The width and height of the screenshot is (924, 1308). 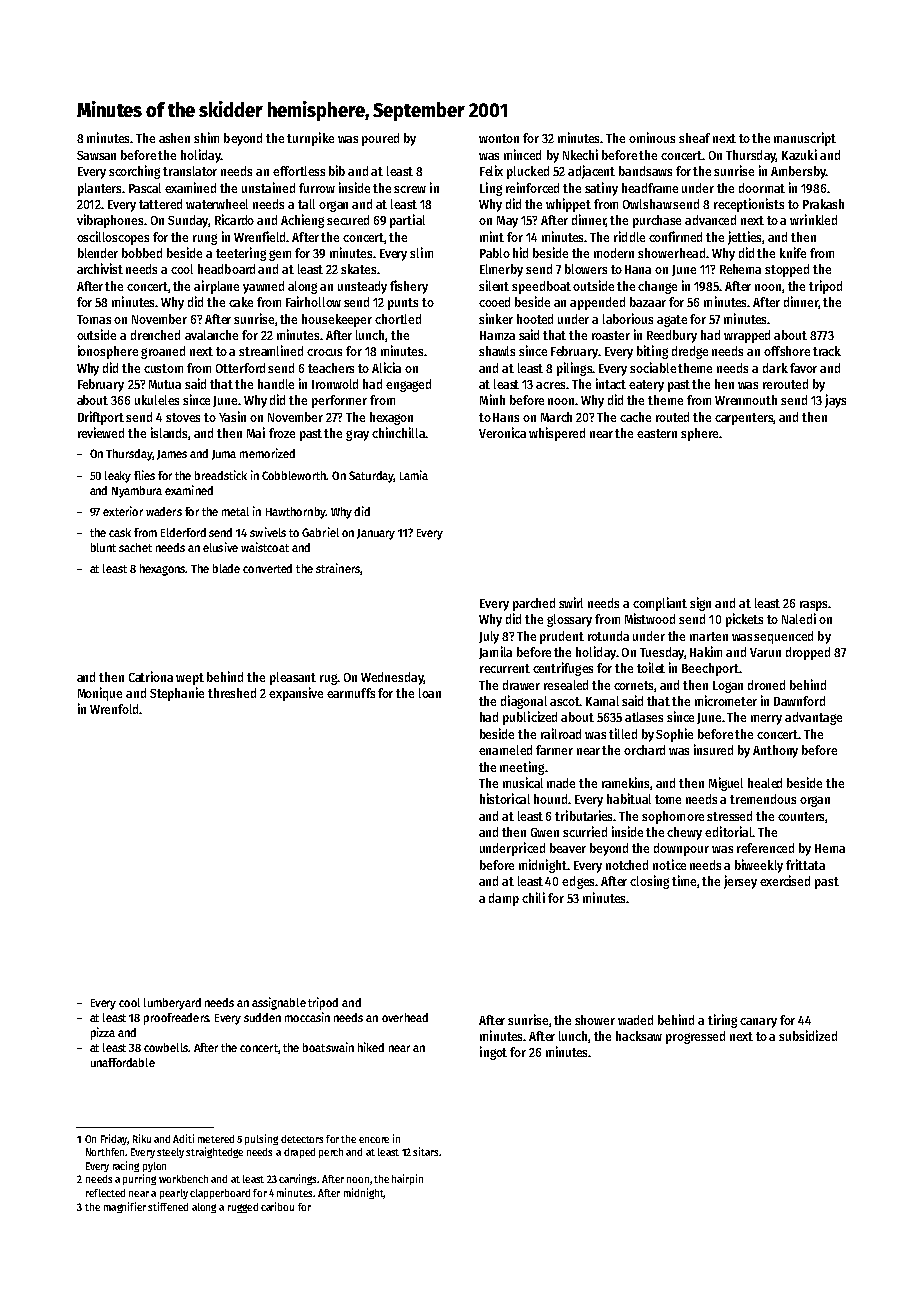 What do you see at coordinates (172, 1004) in the screenshot?
I see `lumberyard` at bounding box center [172, 1004].
